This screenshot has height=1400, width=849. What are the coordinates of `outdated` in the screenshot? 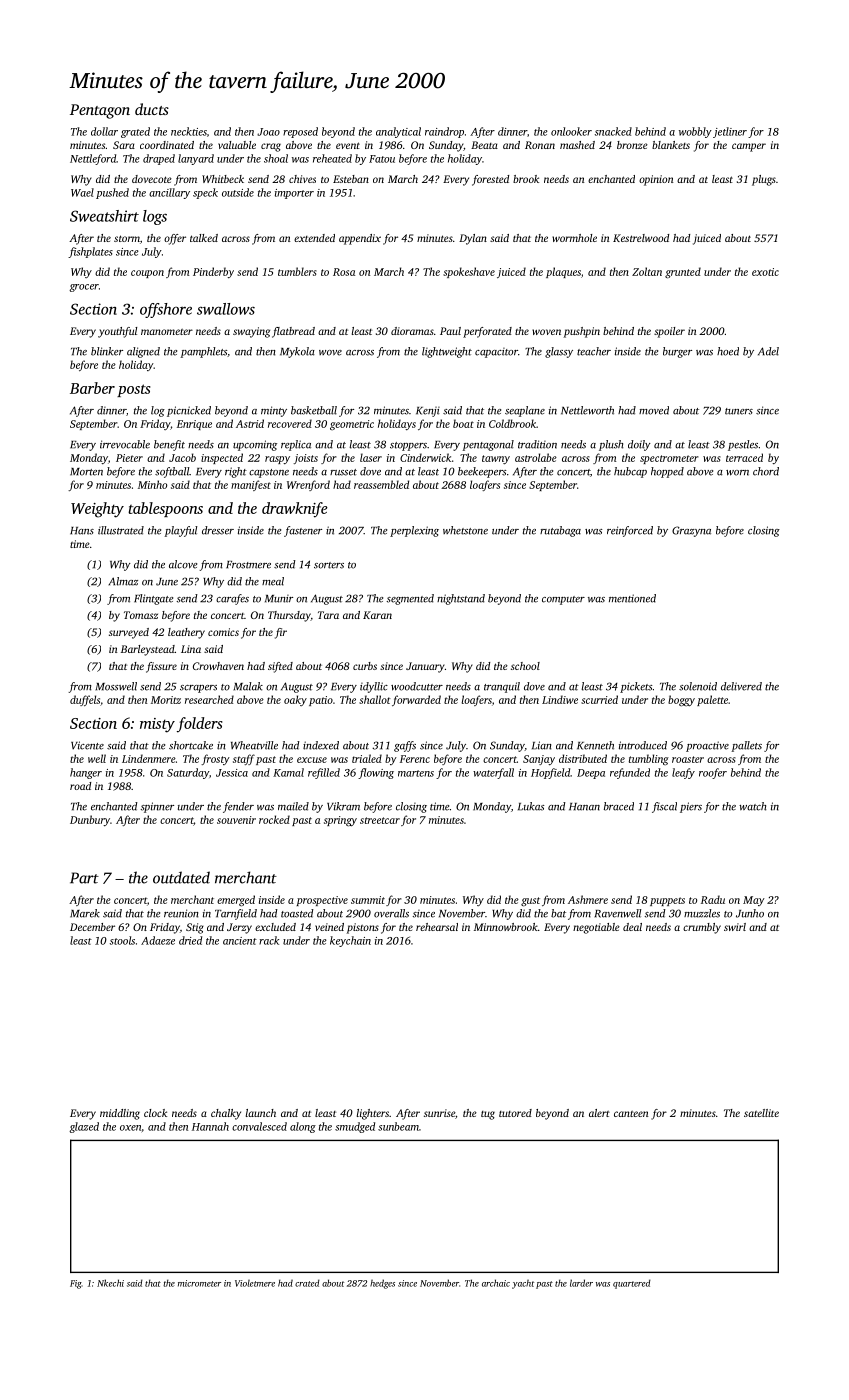 It's located at (181, 877).
